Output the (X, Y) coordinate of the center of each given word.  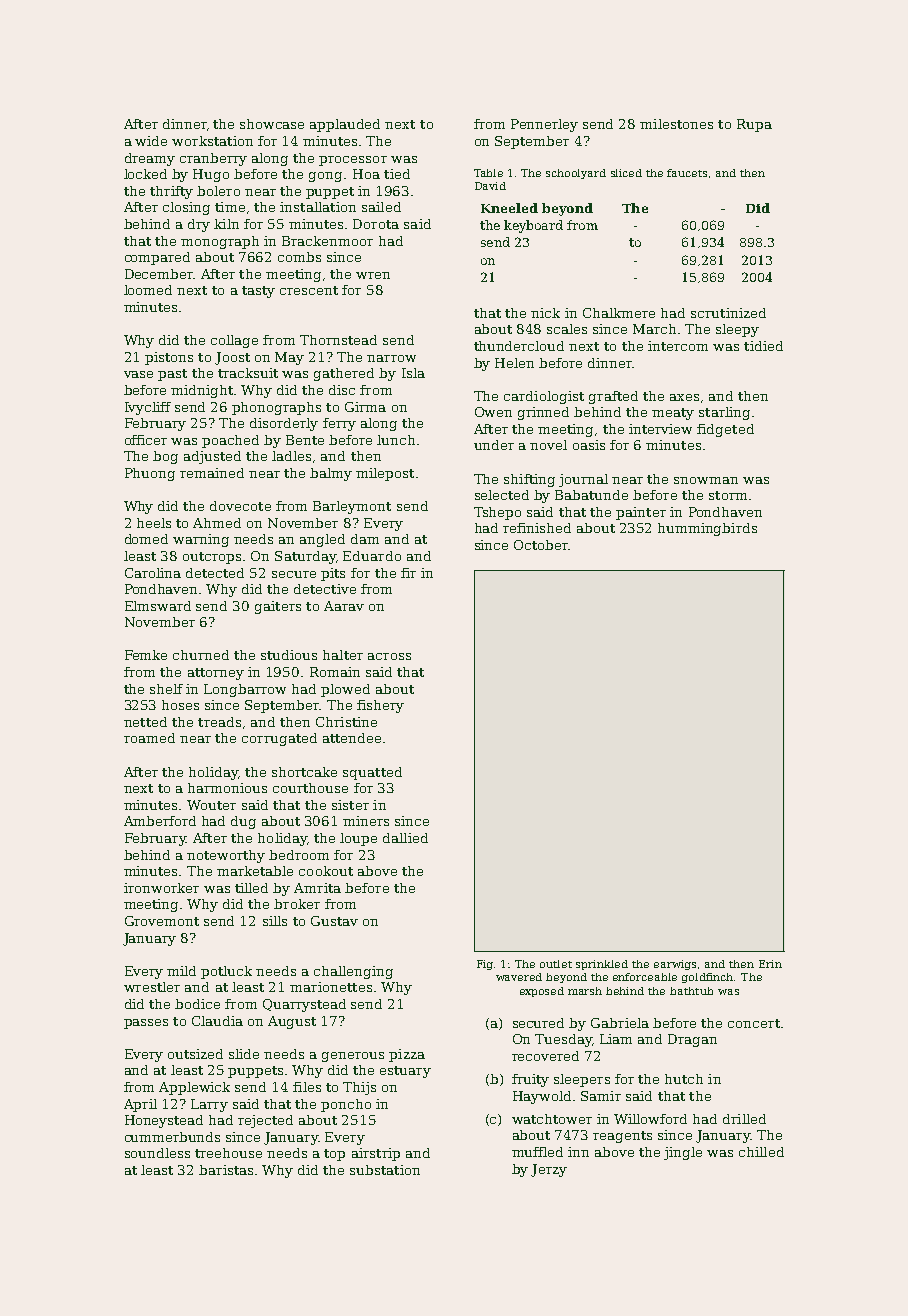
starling (724, 413)
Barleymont (352, 507)
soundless (157, 1153)
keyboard (533, 226)
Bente (305, 440)
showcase (272, 124)
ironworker (161, 888)
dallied (405, 838)
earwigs (675, 965)
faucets (687, 173)
